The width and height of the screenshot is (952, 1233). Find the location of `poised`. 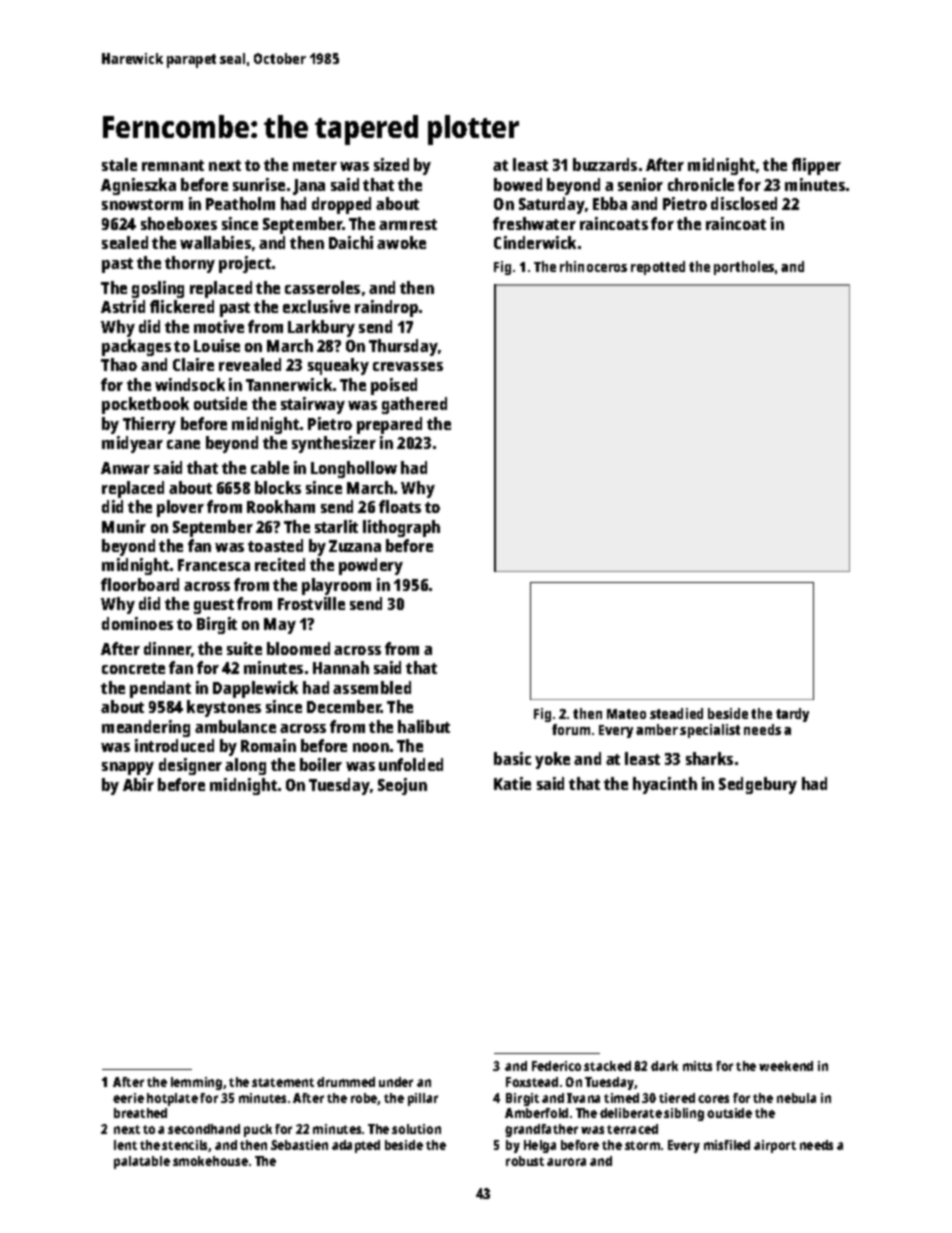

poised is located at coordinates (394, 386).
